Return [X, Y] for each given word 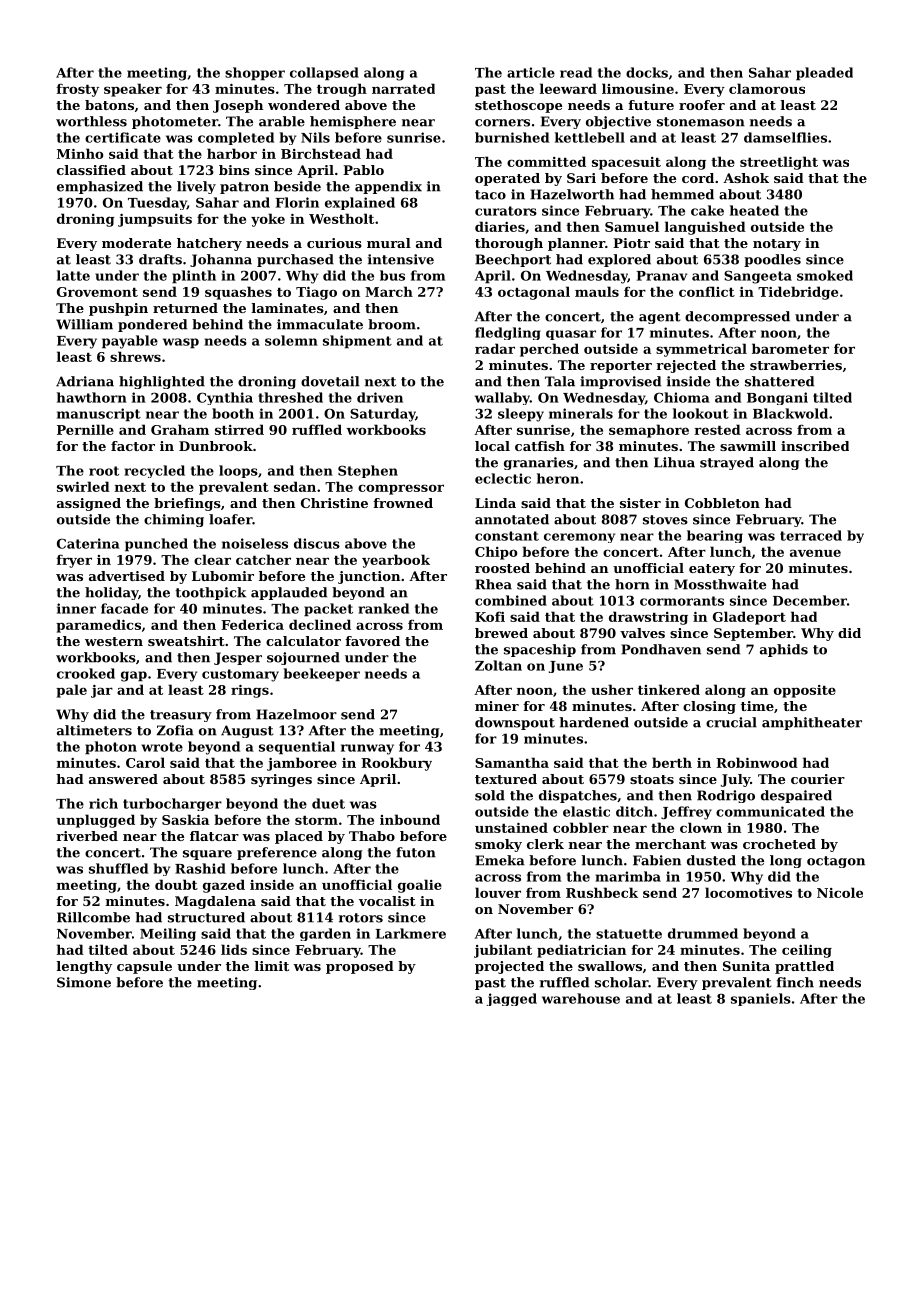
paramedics [98, 626]
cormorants [682, 601]
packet [328, 610]
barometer [790, 348]
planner [576, 244]
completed [236, 138]
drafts [160, 259]
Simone [84, 982]
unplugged [95, 821]
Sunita [746, 966]
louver [498, 892]
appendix [388, 187]
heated [754, 210]
